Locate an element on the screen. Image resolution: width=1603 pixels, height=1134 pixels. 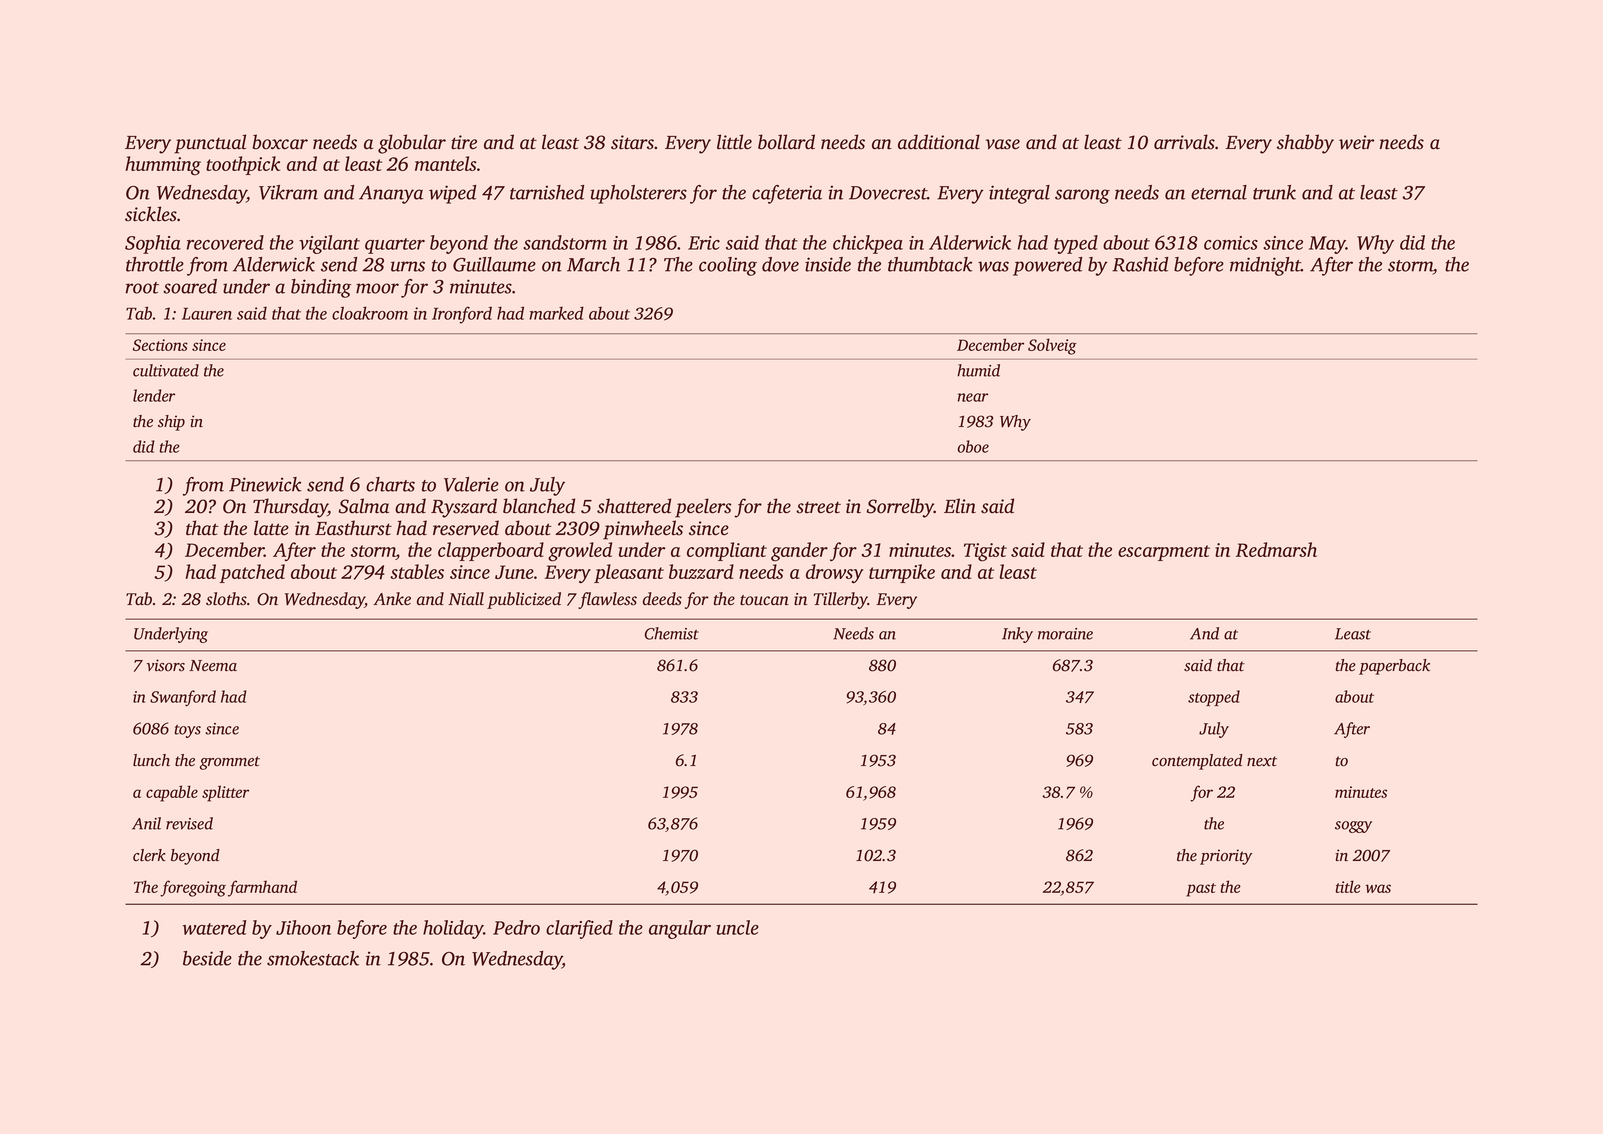
upholsterers is located at coordinates (638, 194).
